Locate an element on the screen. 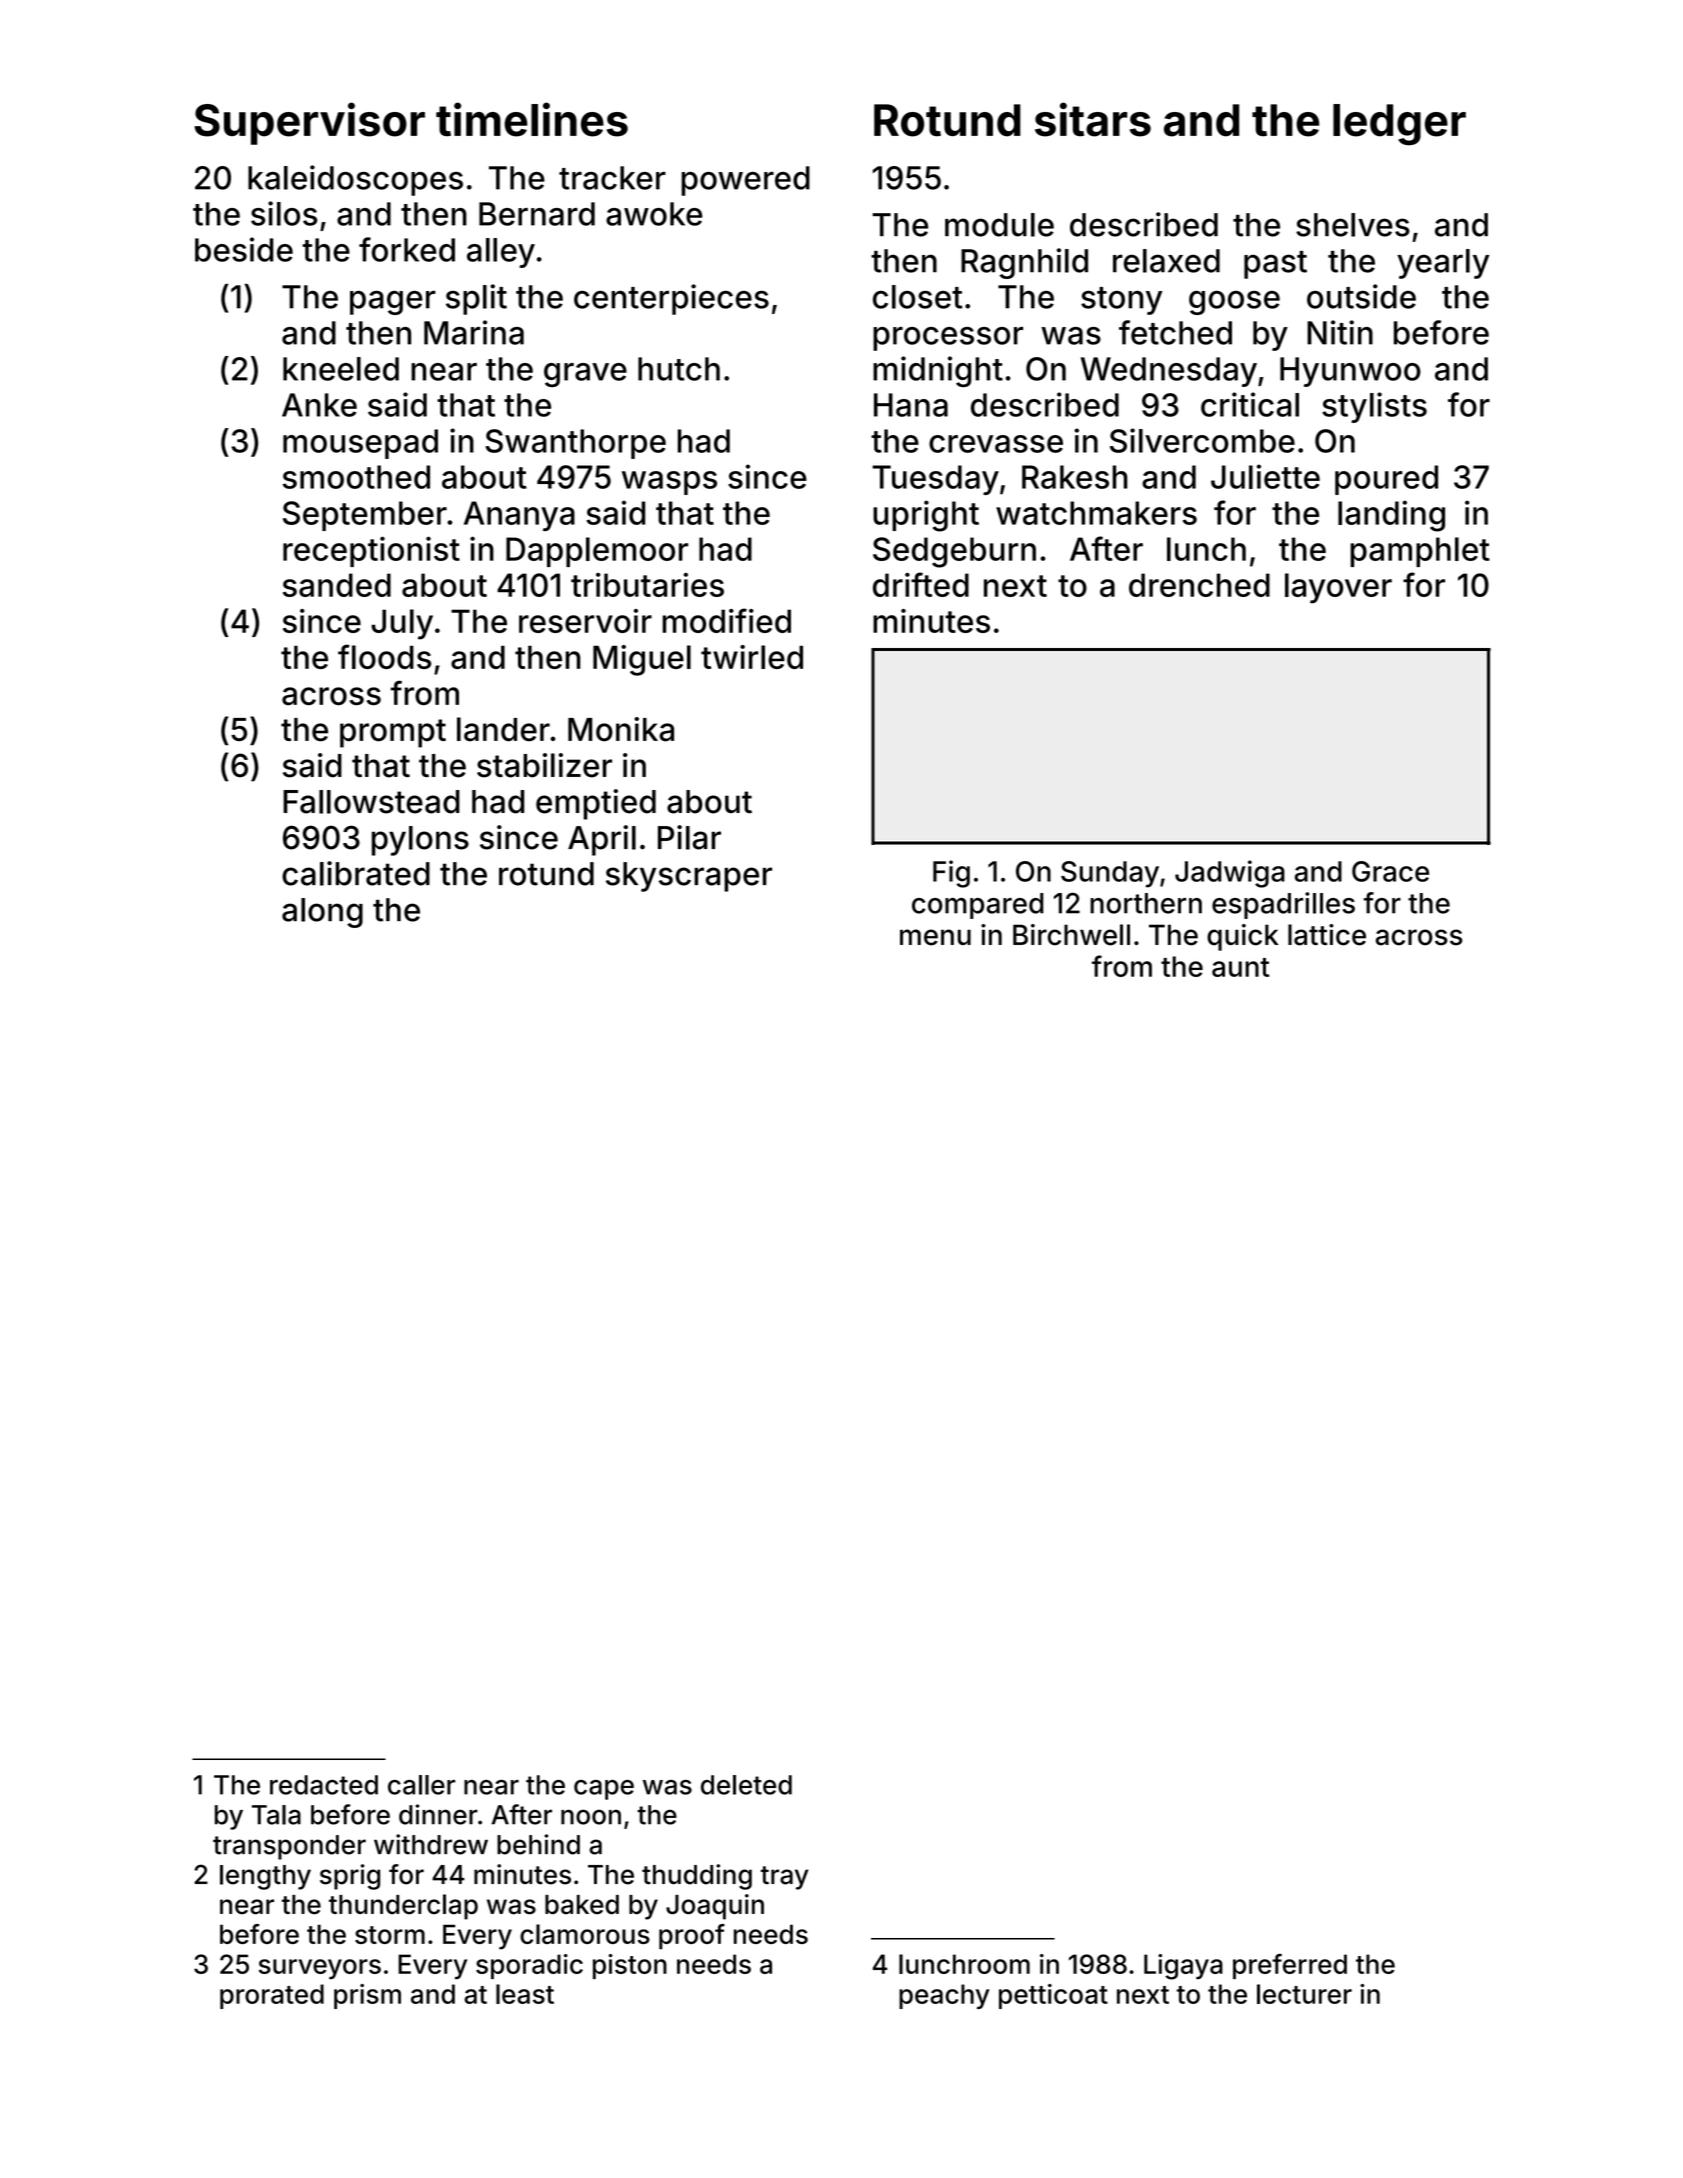  peachy is located at coordinates (944, 1996).
